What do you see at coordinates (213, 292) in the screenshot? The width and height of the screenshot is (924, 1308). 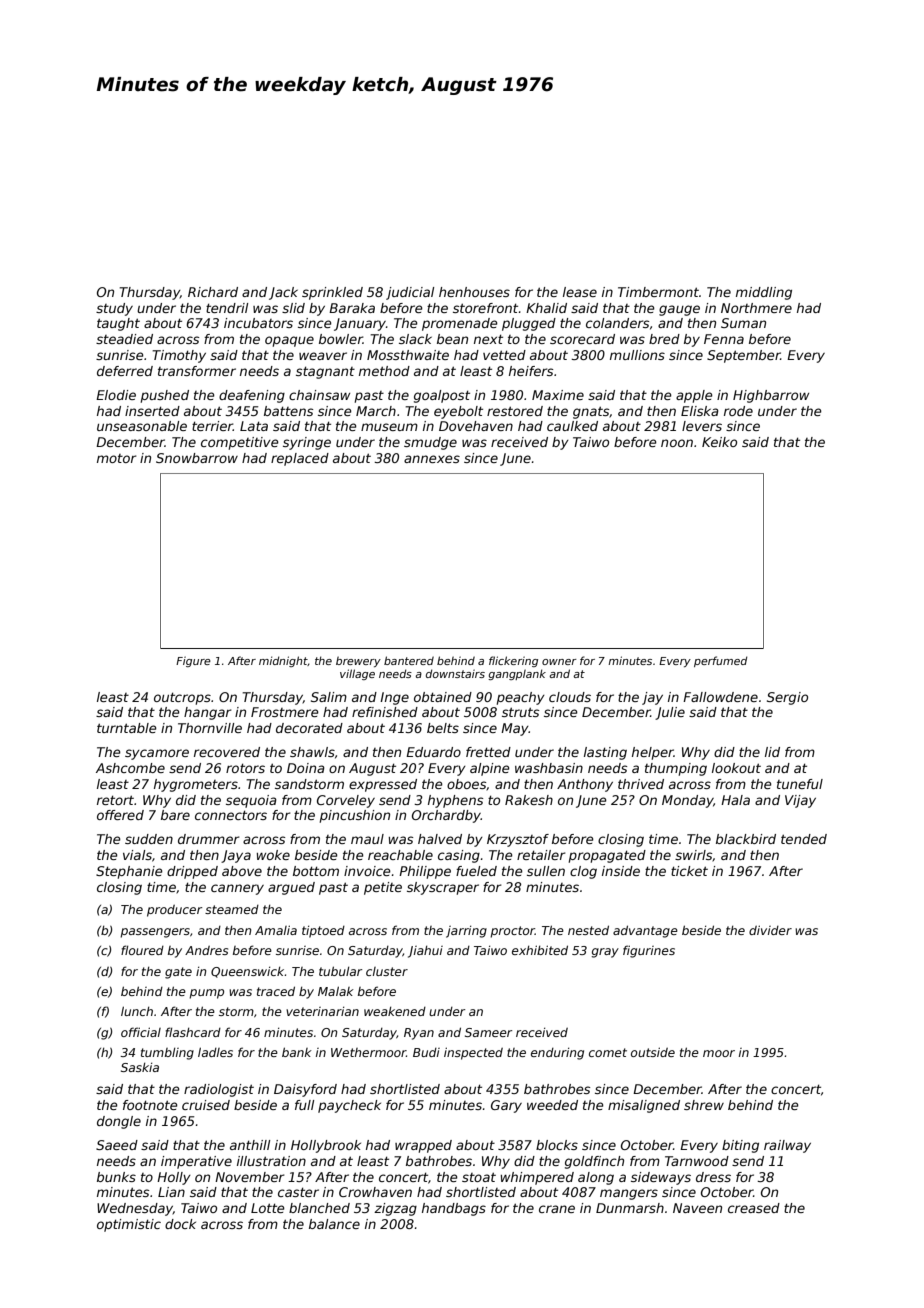 I see `Richard` at bounding box center [213, 292].
